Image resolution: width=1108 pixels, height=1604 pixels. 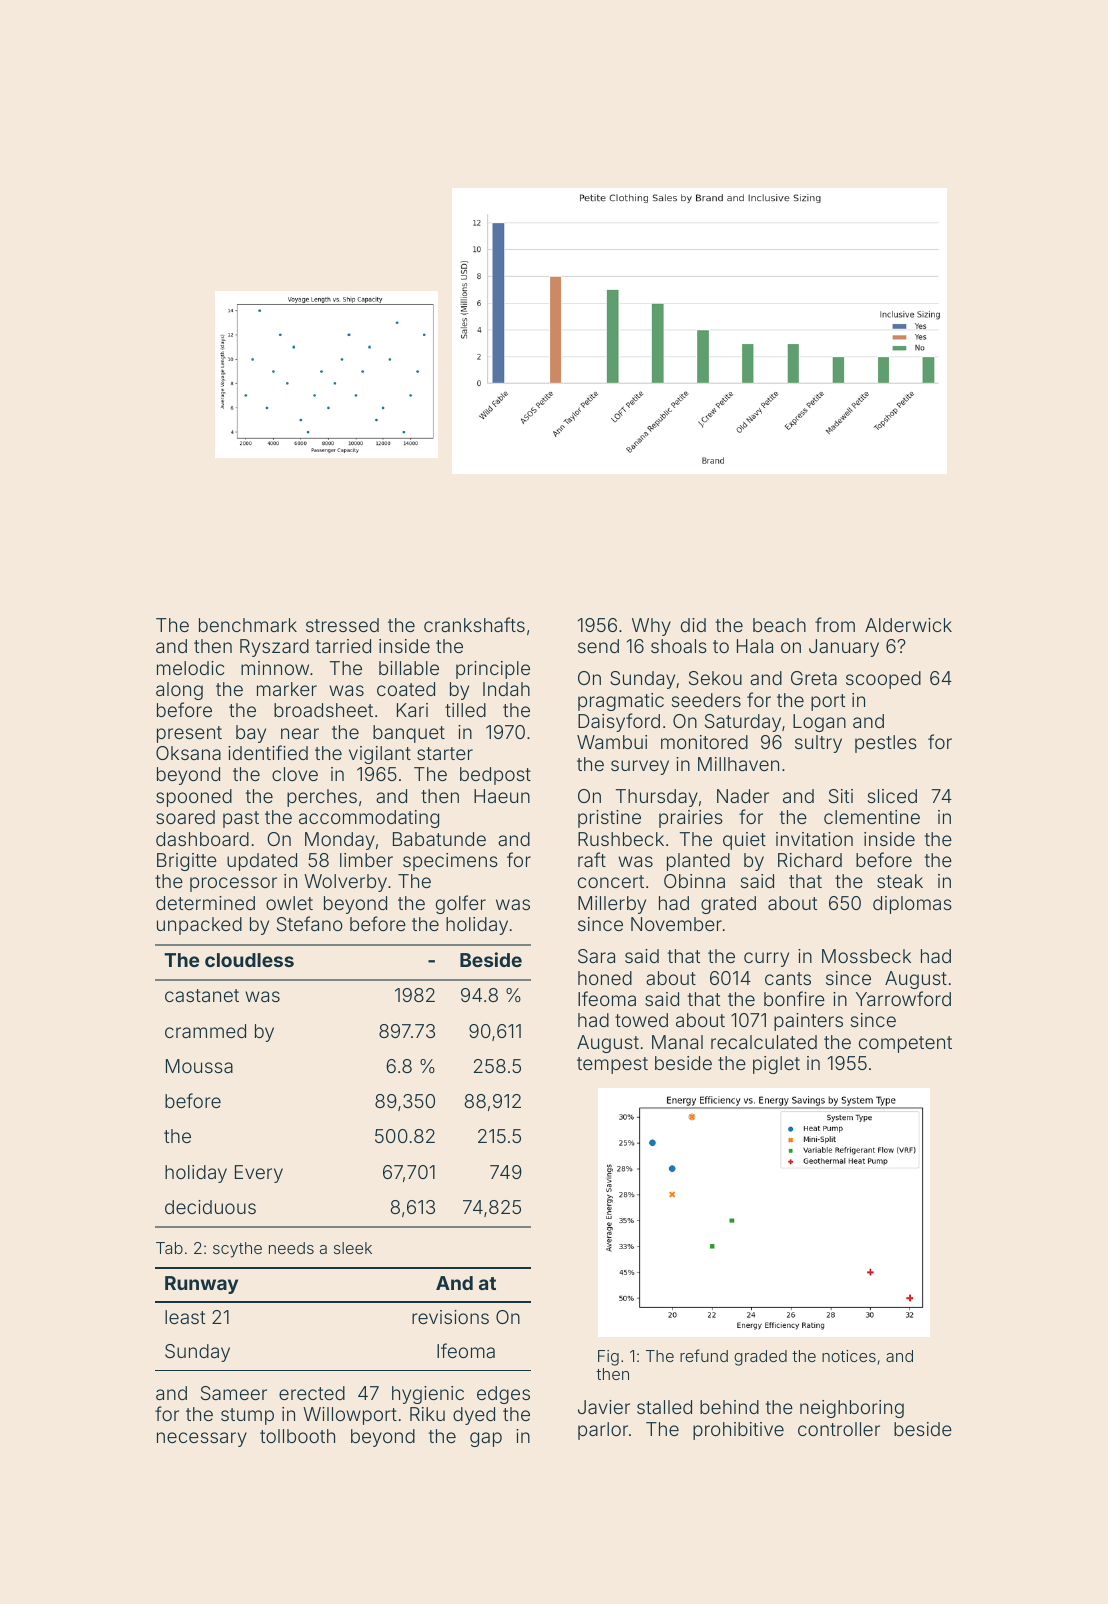 I want to click on tollbooth, so click(x=297, y=1436).
